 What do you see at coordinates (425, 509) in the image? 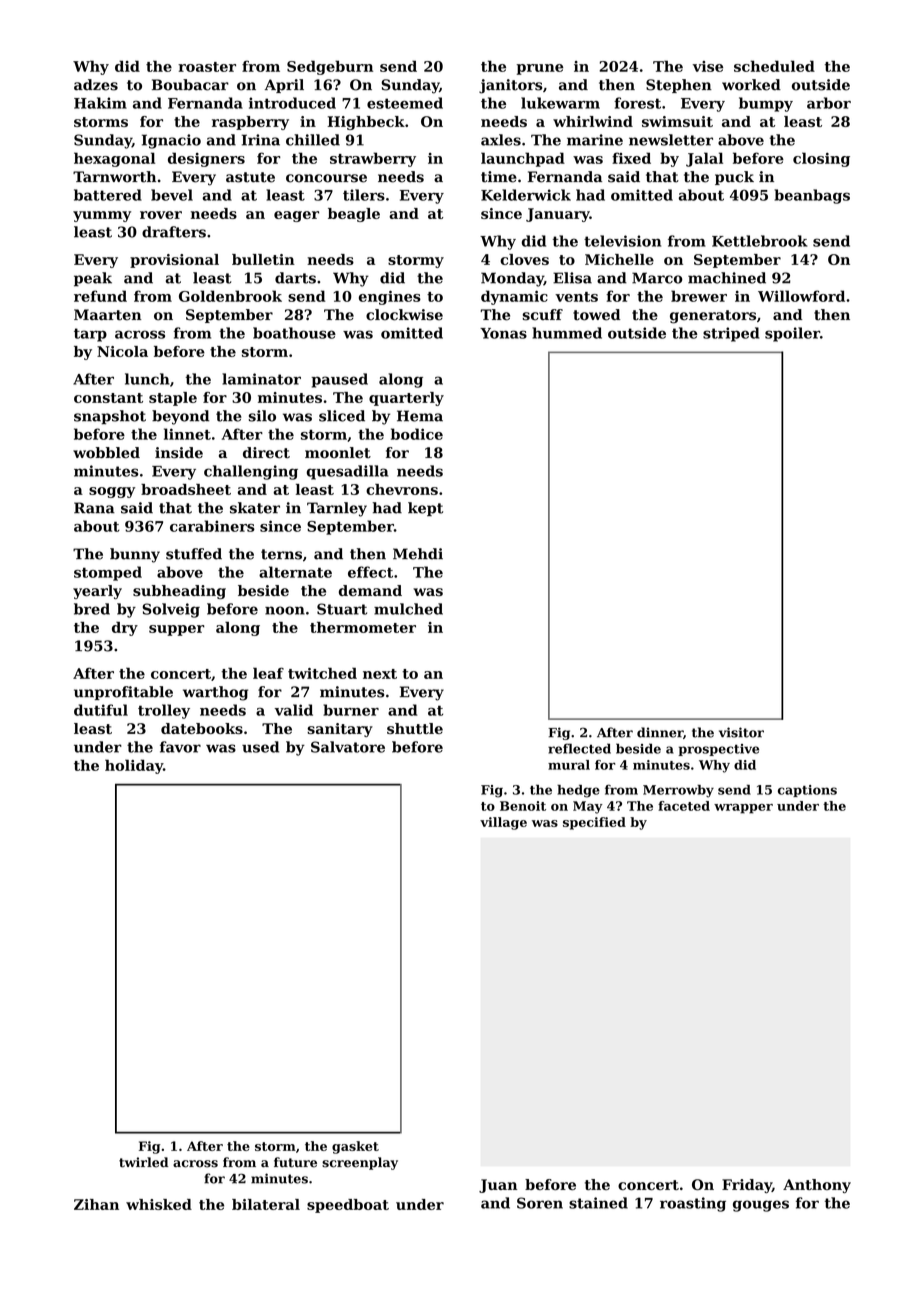
I see `kept` at bounding box center [425, 509].
